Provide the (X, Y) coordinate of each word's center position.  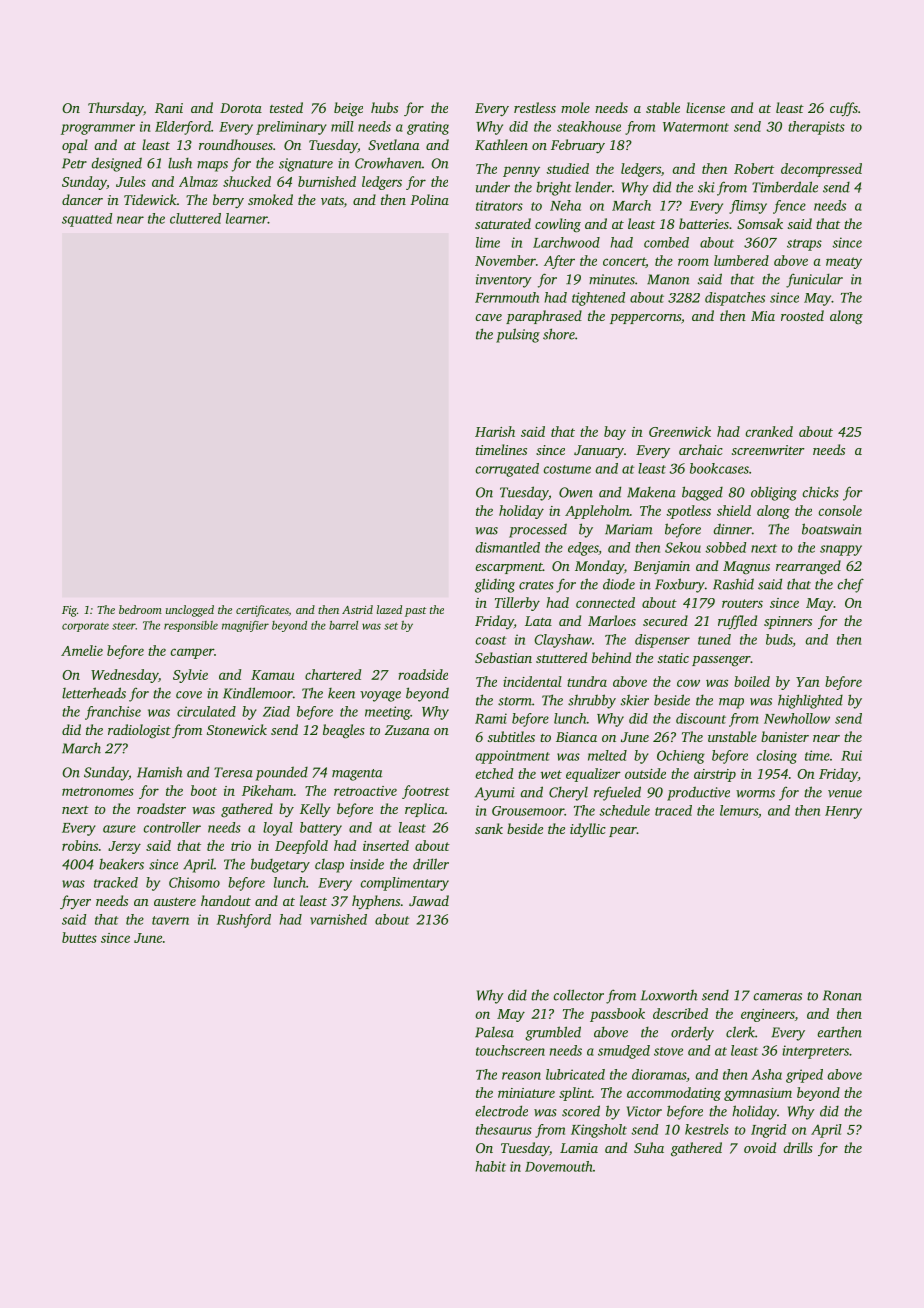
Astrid (357, 609)
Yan (808, 682)
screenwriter (768, 450)
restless (535, 107)
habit (490, 1166)
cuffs (844, 109)
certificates (262, 611)
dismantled (508, 547)
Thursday (115, 109)
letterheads (94, 693)
